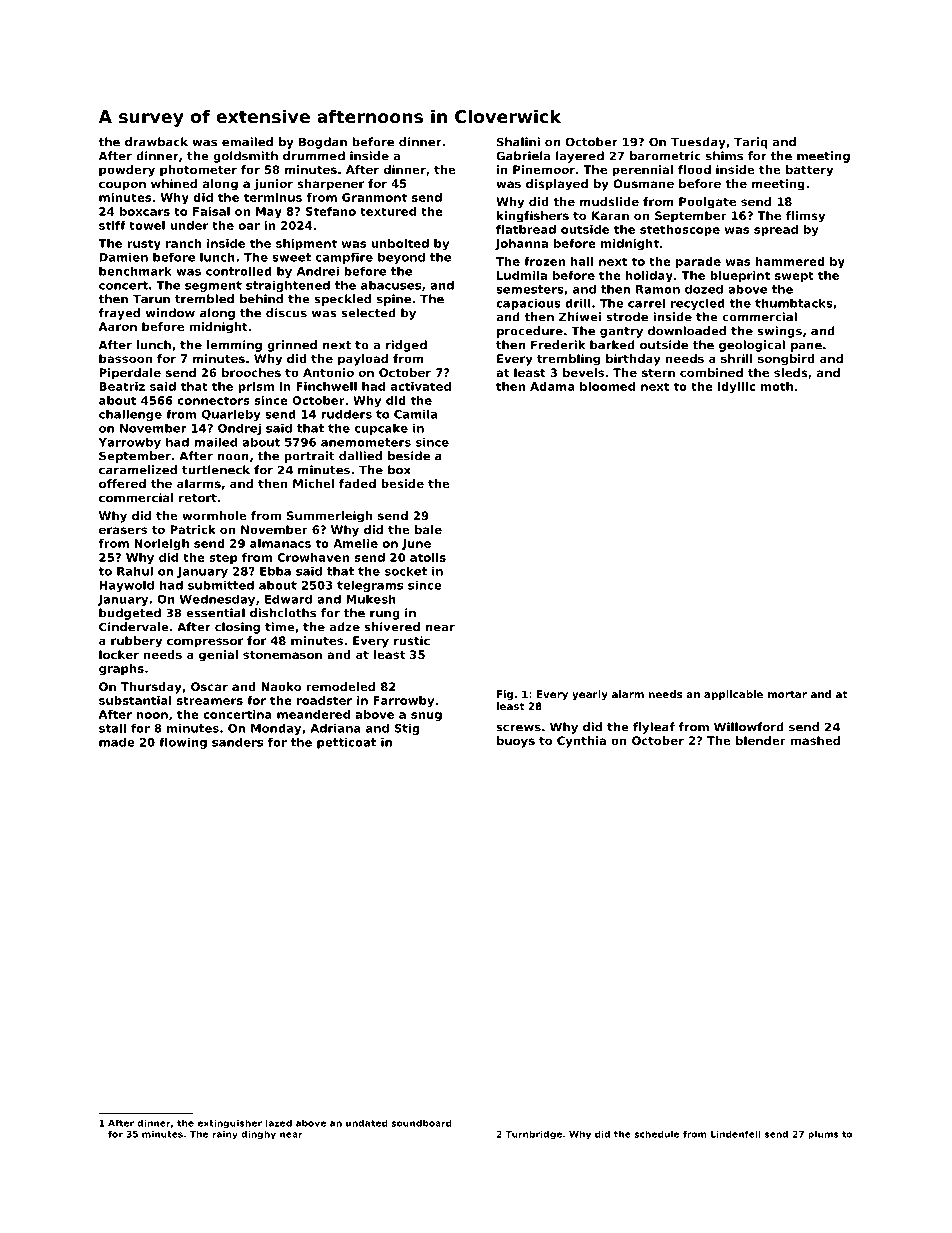  What do you see at coordinates (544, 261) in the screenshot?
I see `frozen` at bounding box center [544, 261].
